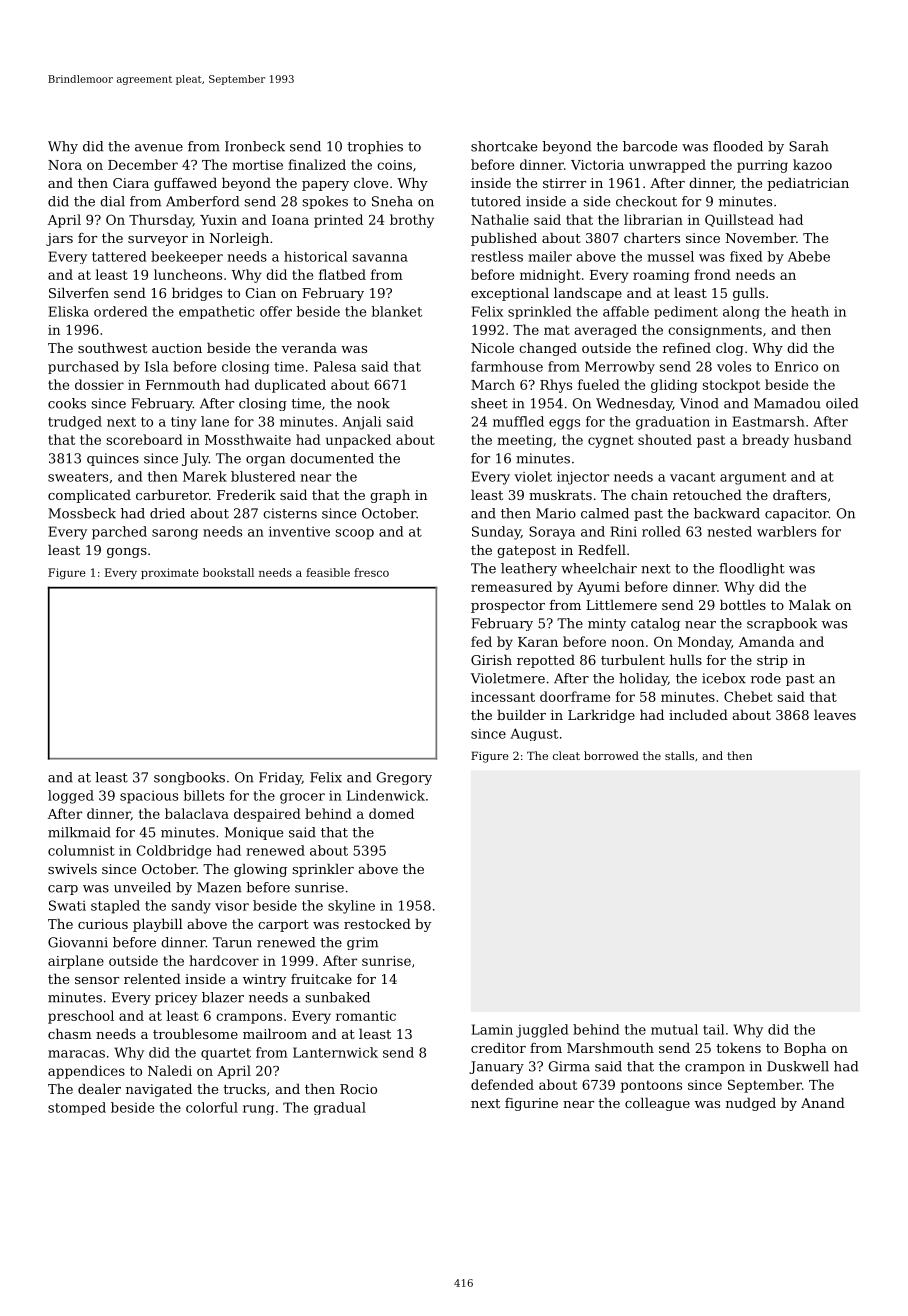 Image resolution: width=908 pixels, height=1316 pixels. What do you see at coordinates (65, 165) in the document?
I see `Nora` at bounding box center [65, 165].
